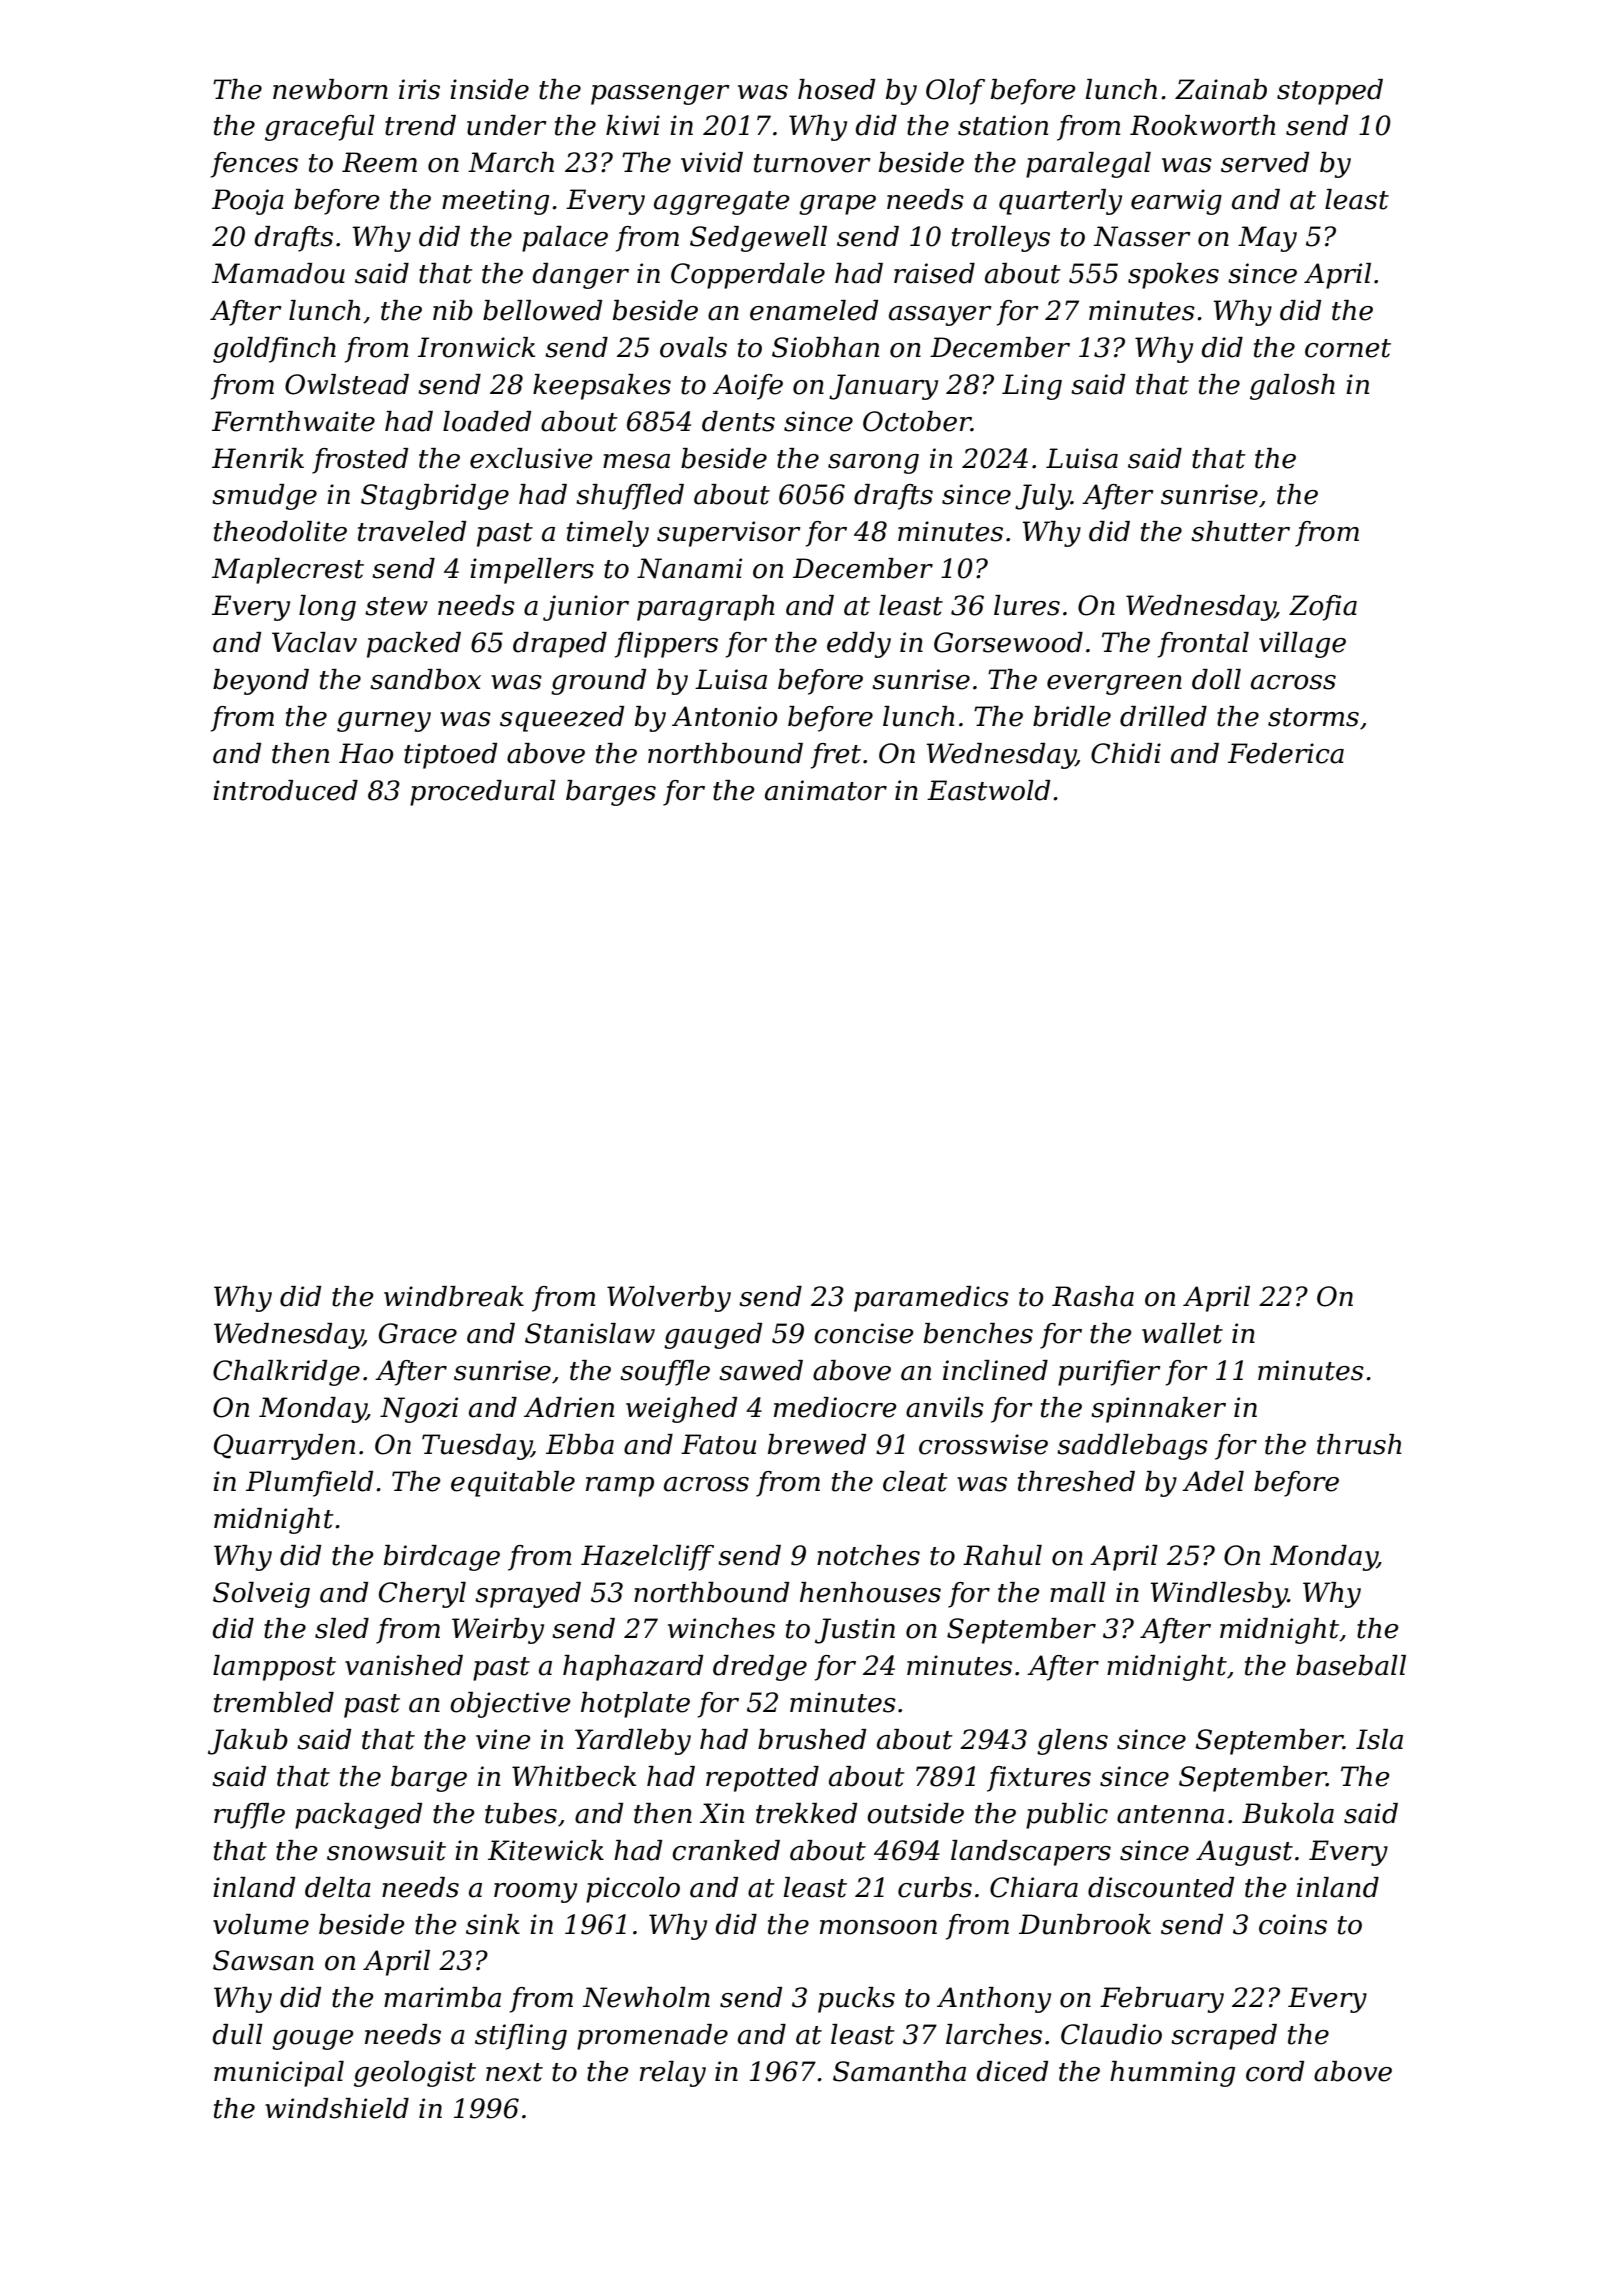 Image resolution: width=1620 pixels, height=2292 pixels. I want to click on Whitbeck, so click(574, 1776).
